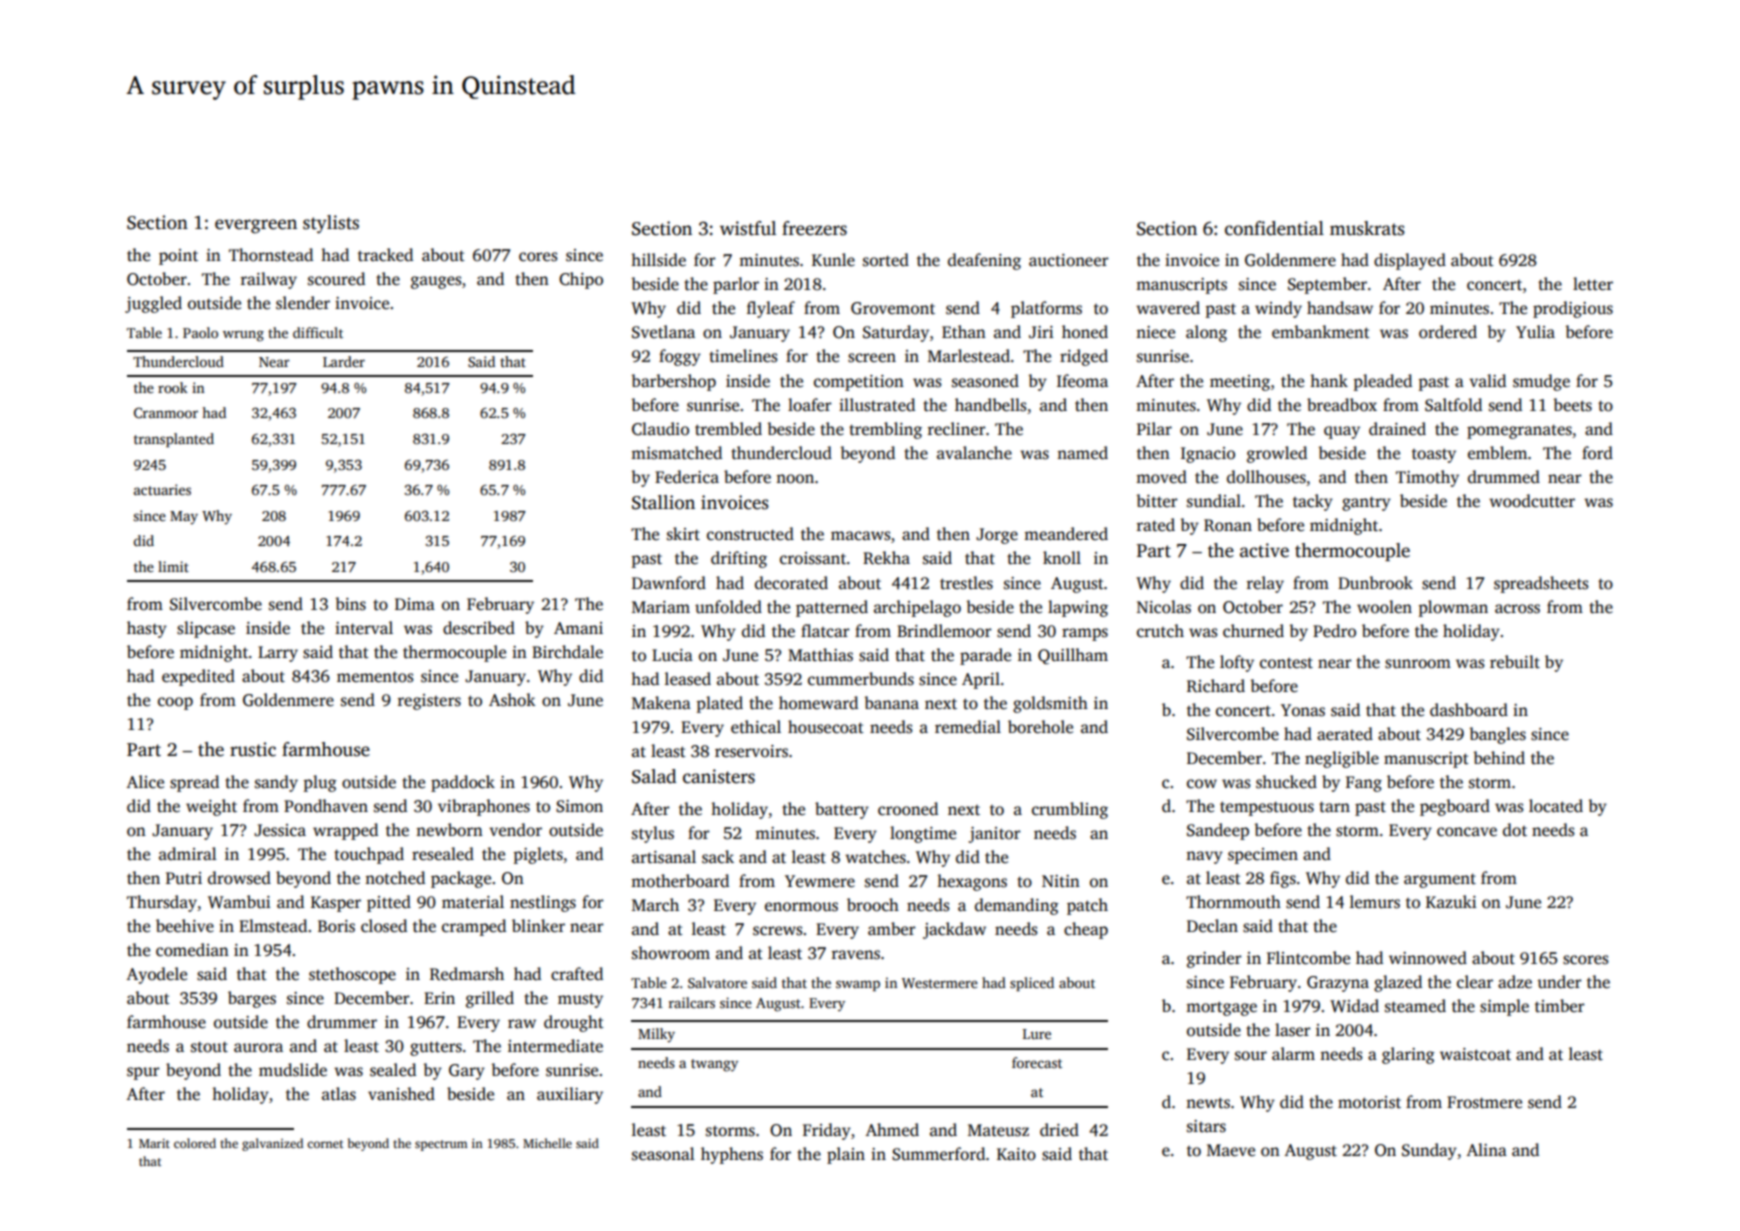  I want to click on gauges, so click(436, 282).
